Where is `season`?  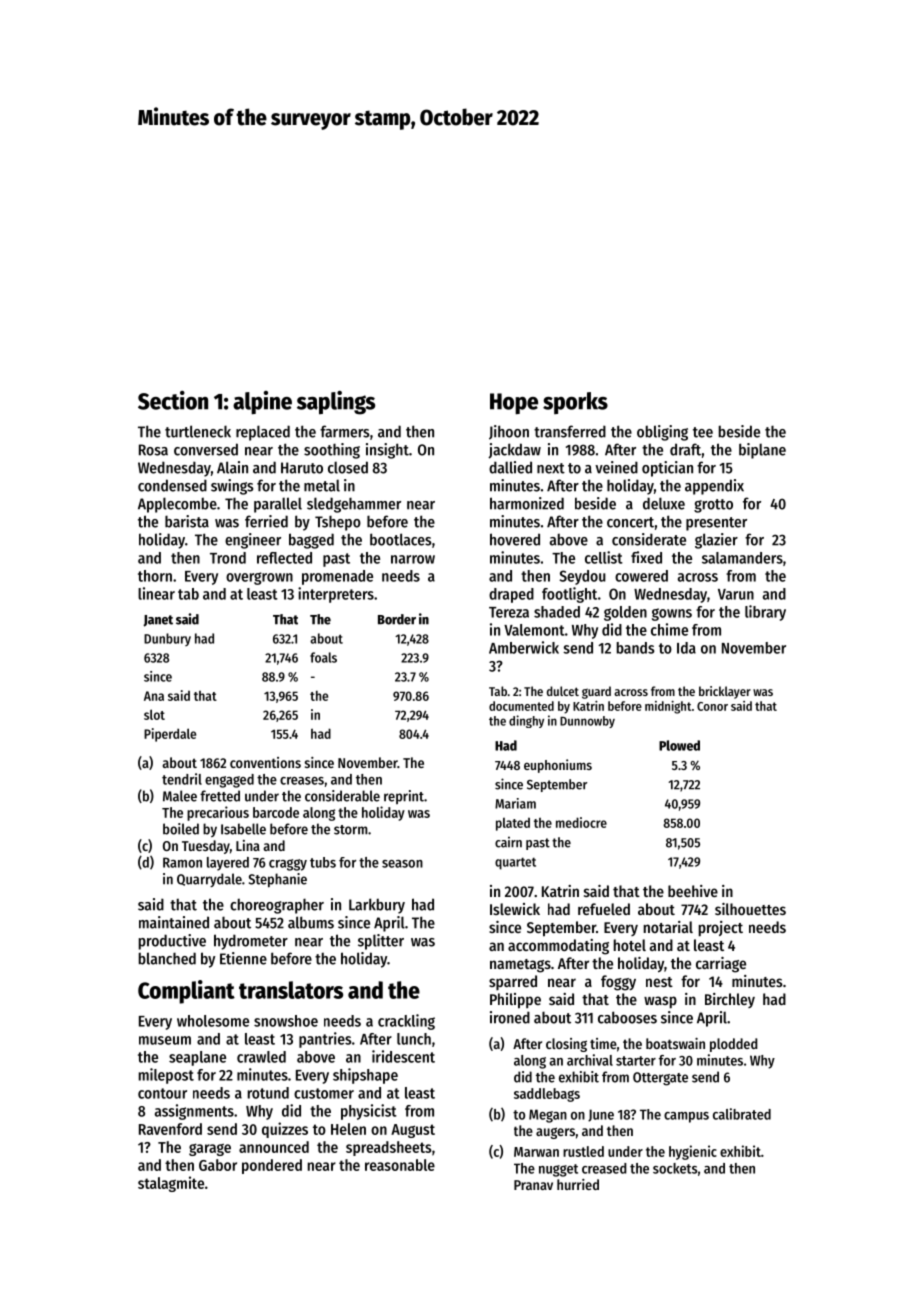
season is located at coordinates (402, 864).
